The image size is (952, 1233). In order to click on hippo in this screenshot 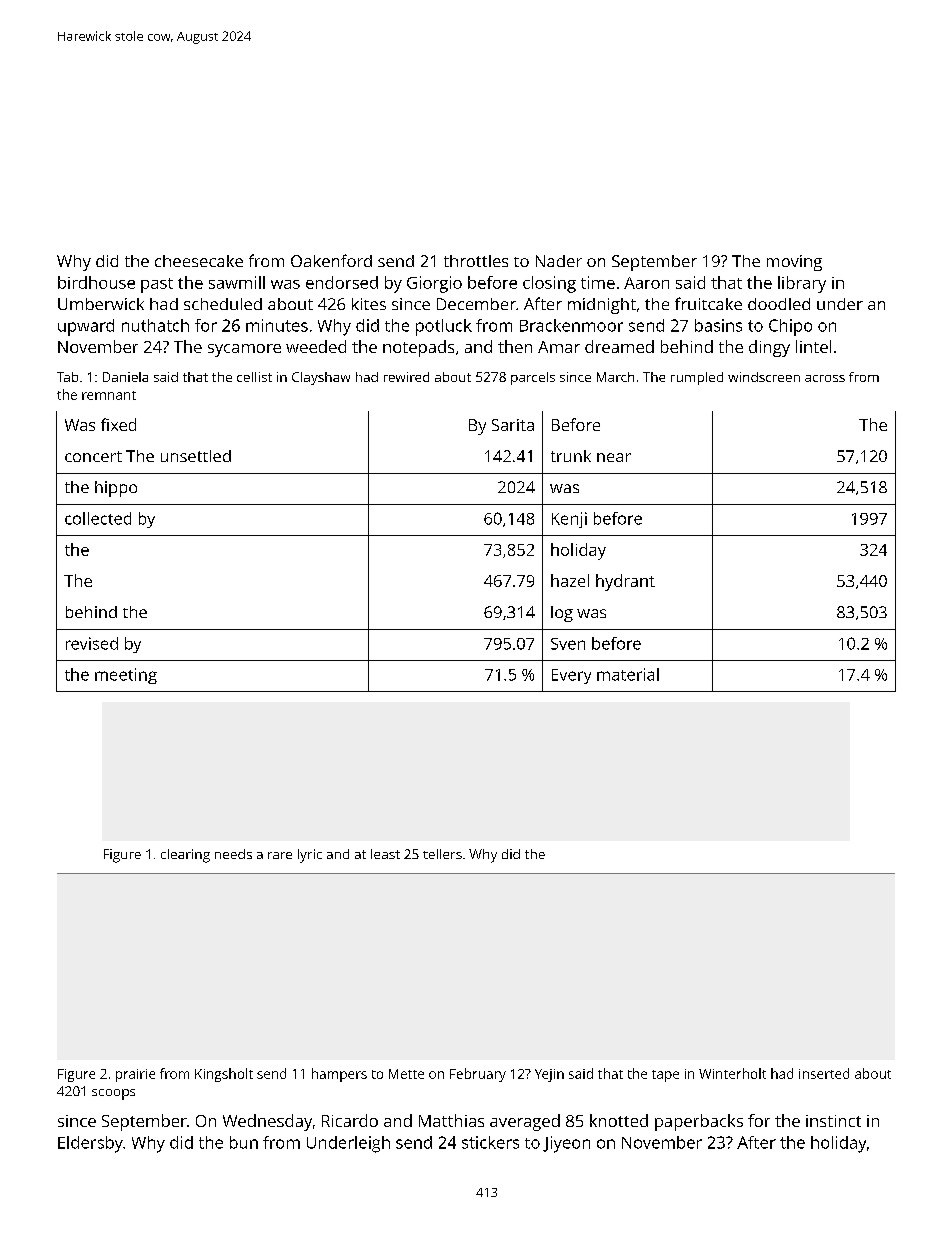, I will do `click(116, 489)`.
